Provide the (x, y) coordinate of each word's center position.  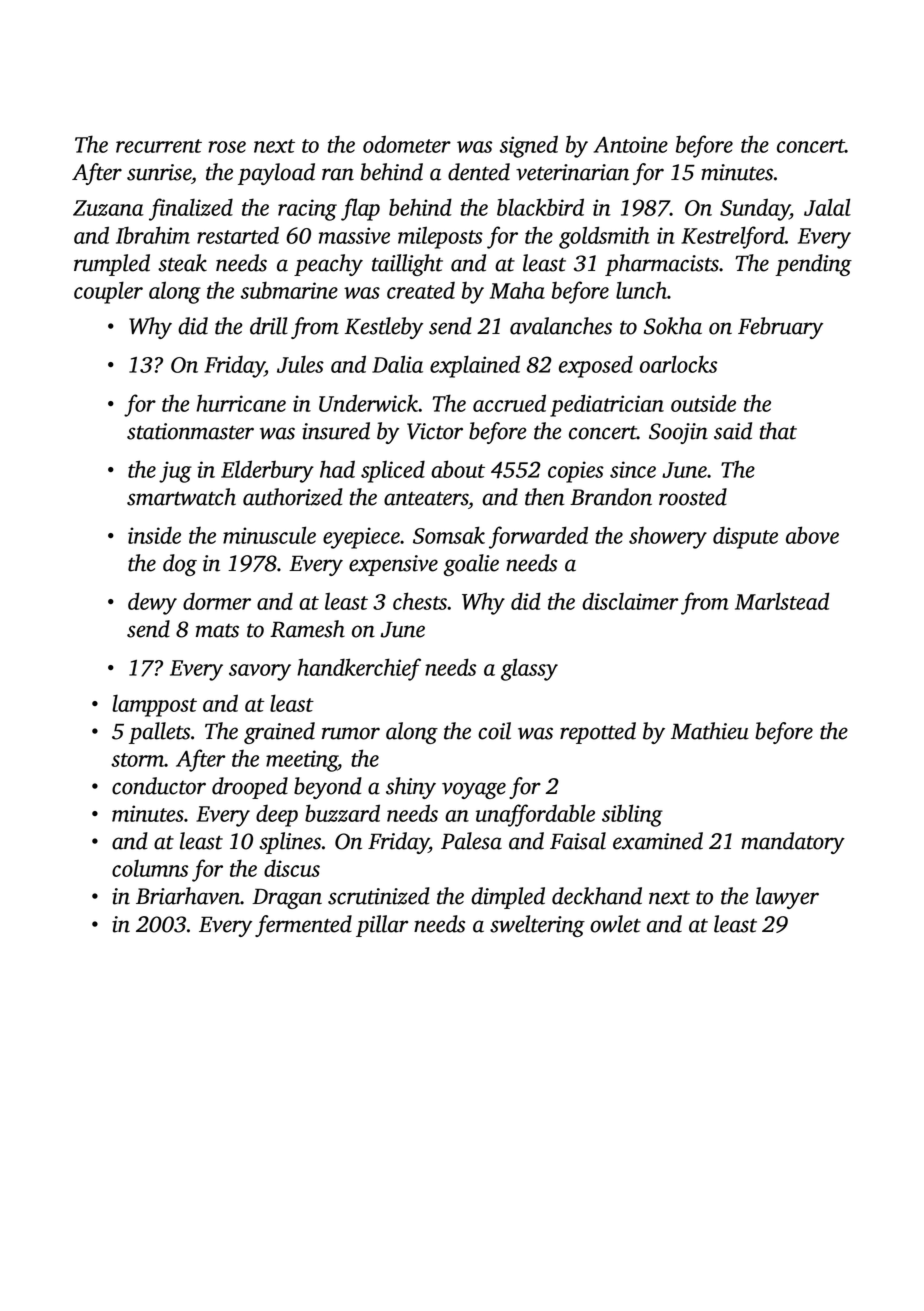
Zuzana (108, 208)
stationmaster (190, 431)
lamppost (154, 705)
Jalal (827, 207)
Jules (300, 364)
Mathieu (710, 731)
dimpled (508, 898)
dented (479, 172)
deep (277, 816)
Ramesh (307, 629)
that (778, 431)
